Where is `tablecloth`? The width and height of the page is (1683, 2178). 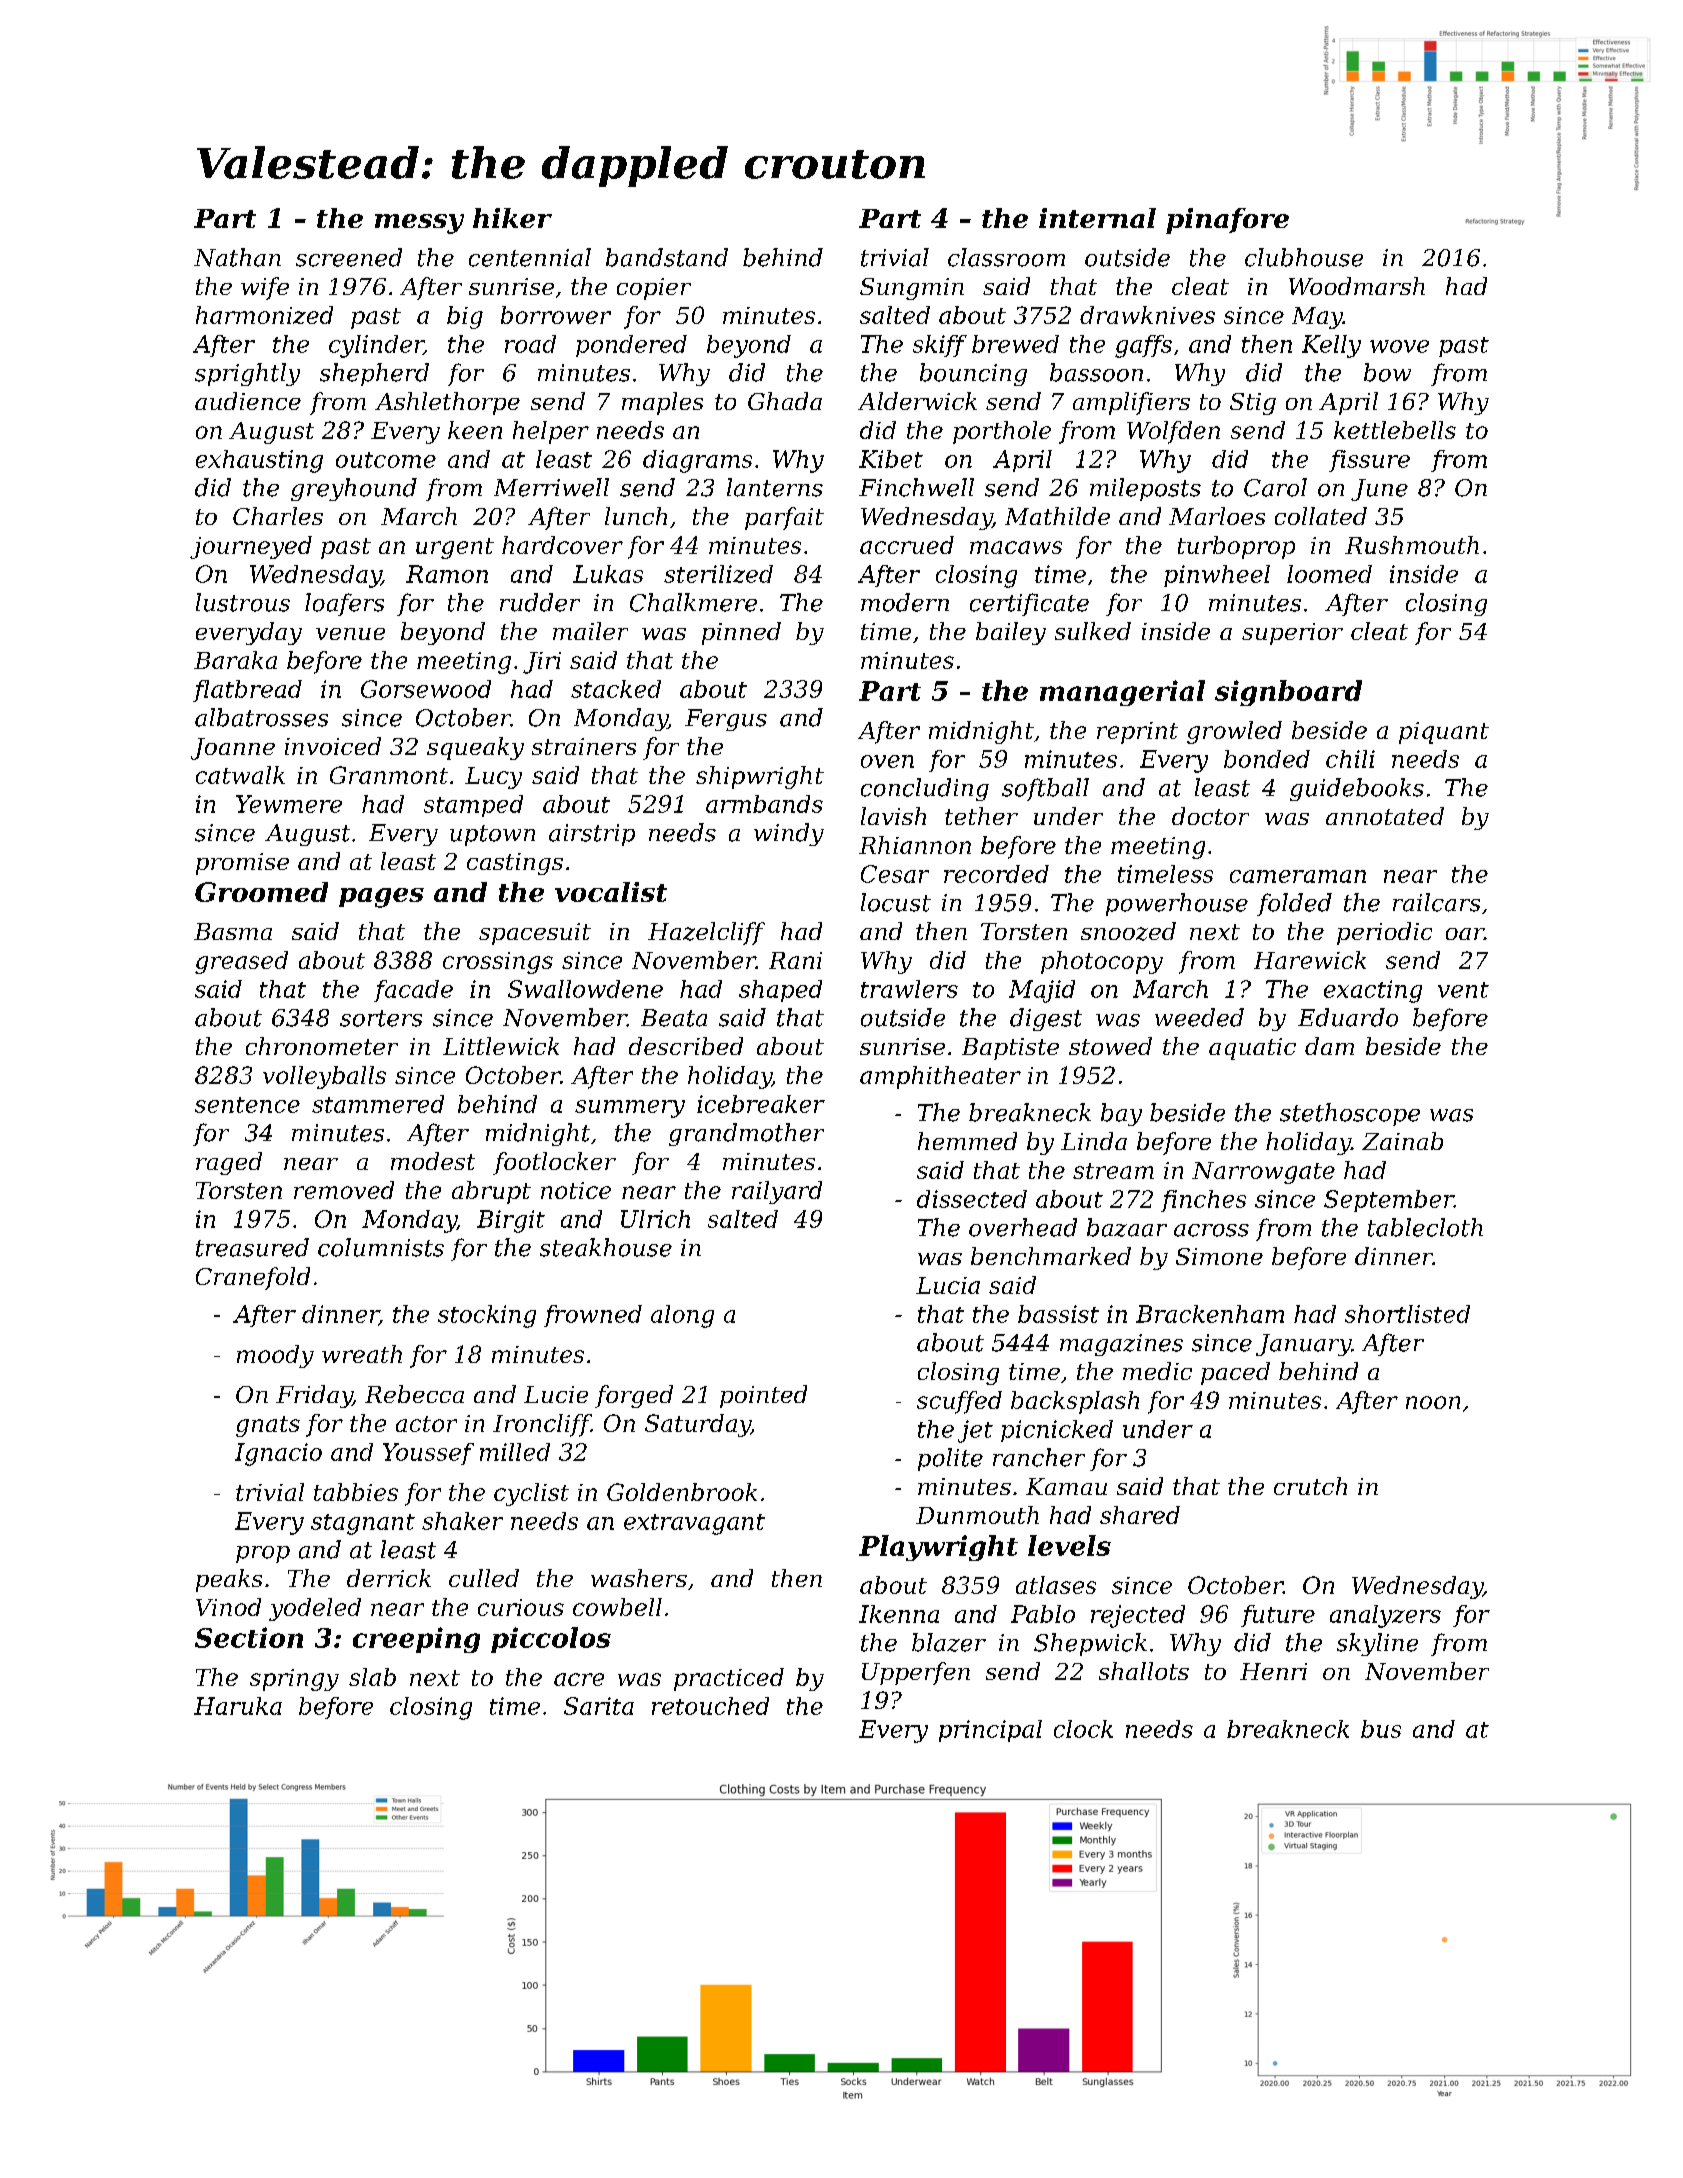
tablecloth is located at coordinates (1425, 1227).
